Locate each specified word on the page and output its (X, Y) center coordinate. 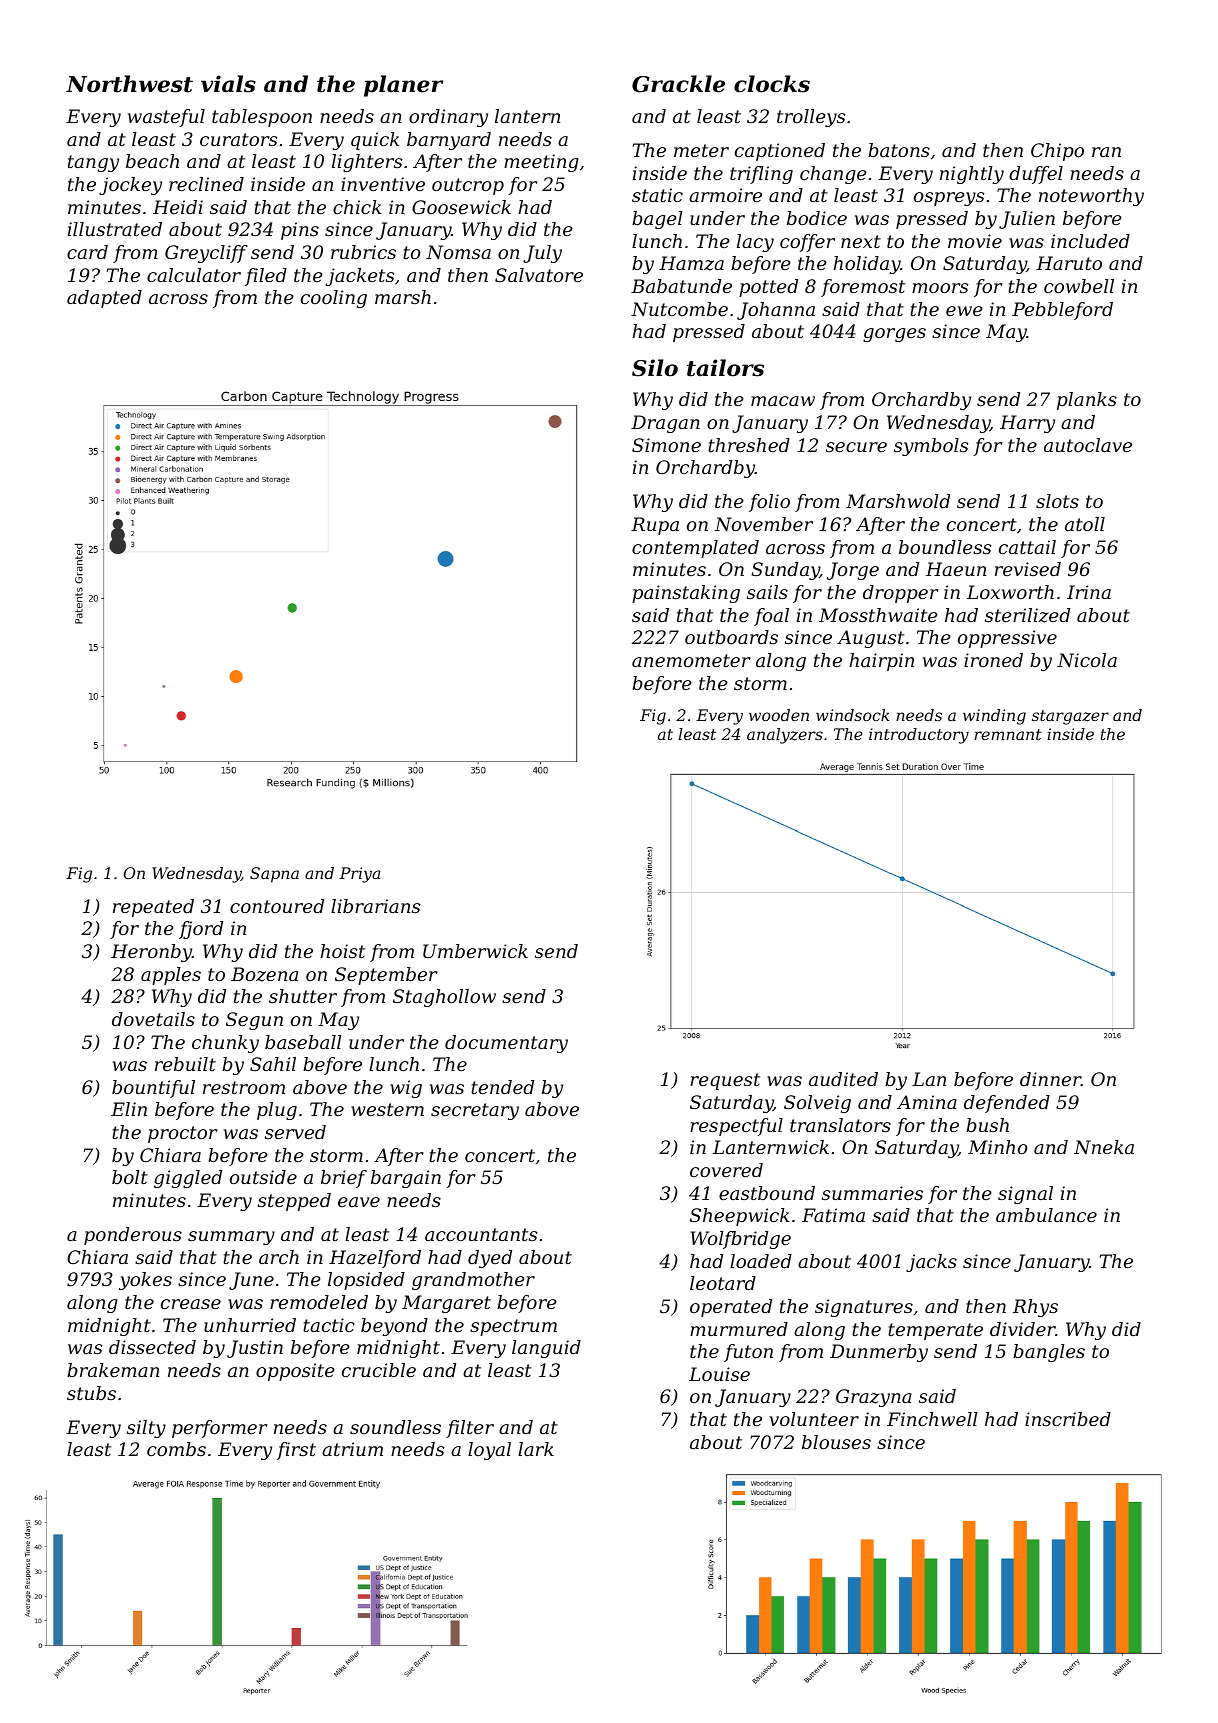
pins (300, 231)
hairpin (881, 662)
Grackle (678, 84)
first (296, 1451)
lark (536, 1449)
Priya (359, 875)
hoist (342, 951)
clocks (772, 84)
